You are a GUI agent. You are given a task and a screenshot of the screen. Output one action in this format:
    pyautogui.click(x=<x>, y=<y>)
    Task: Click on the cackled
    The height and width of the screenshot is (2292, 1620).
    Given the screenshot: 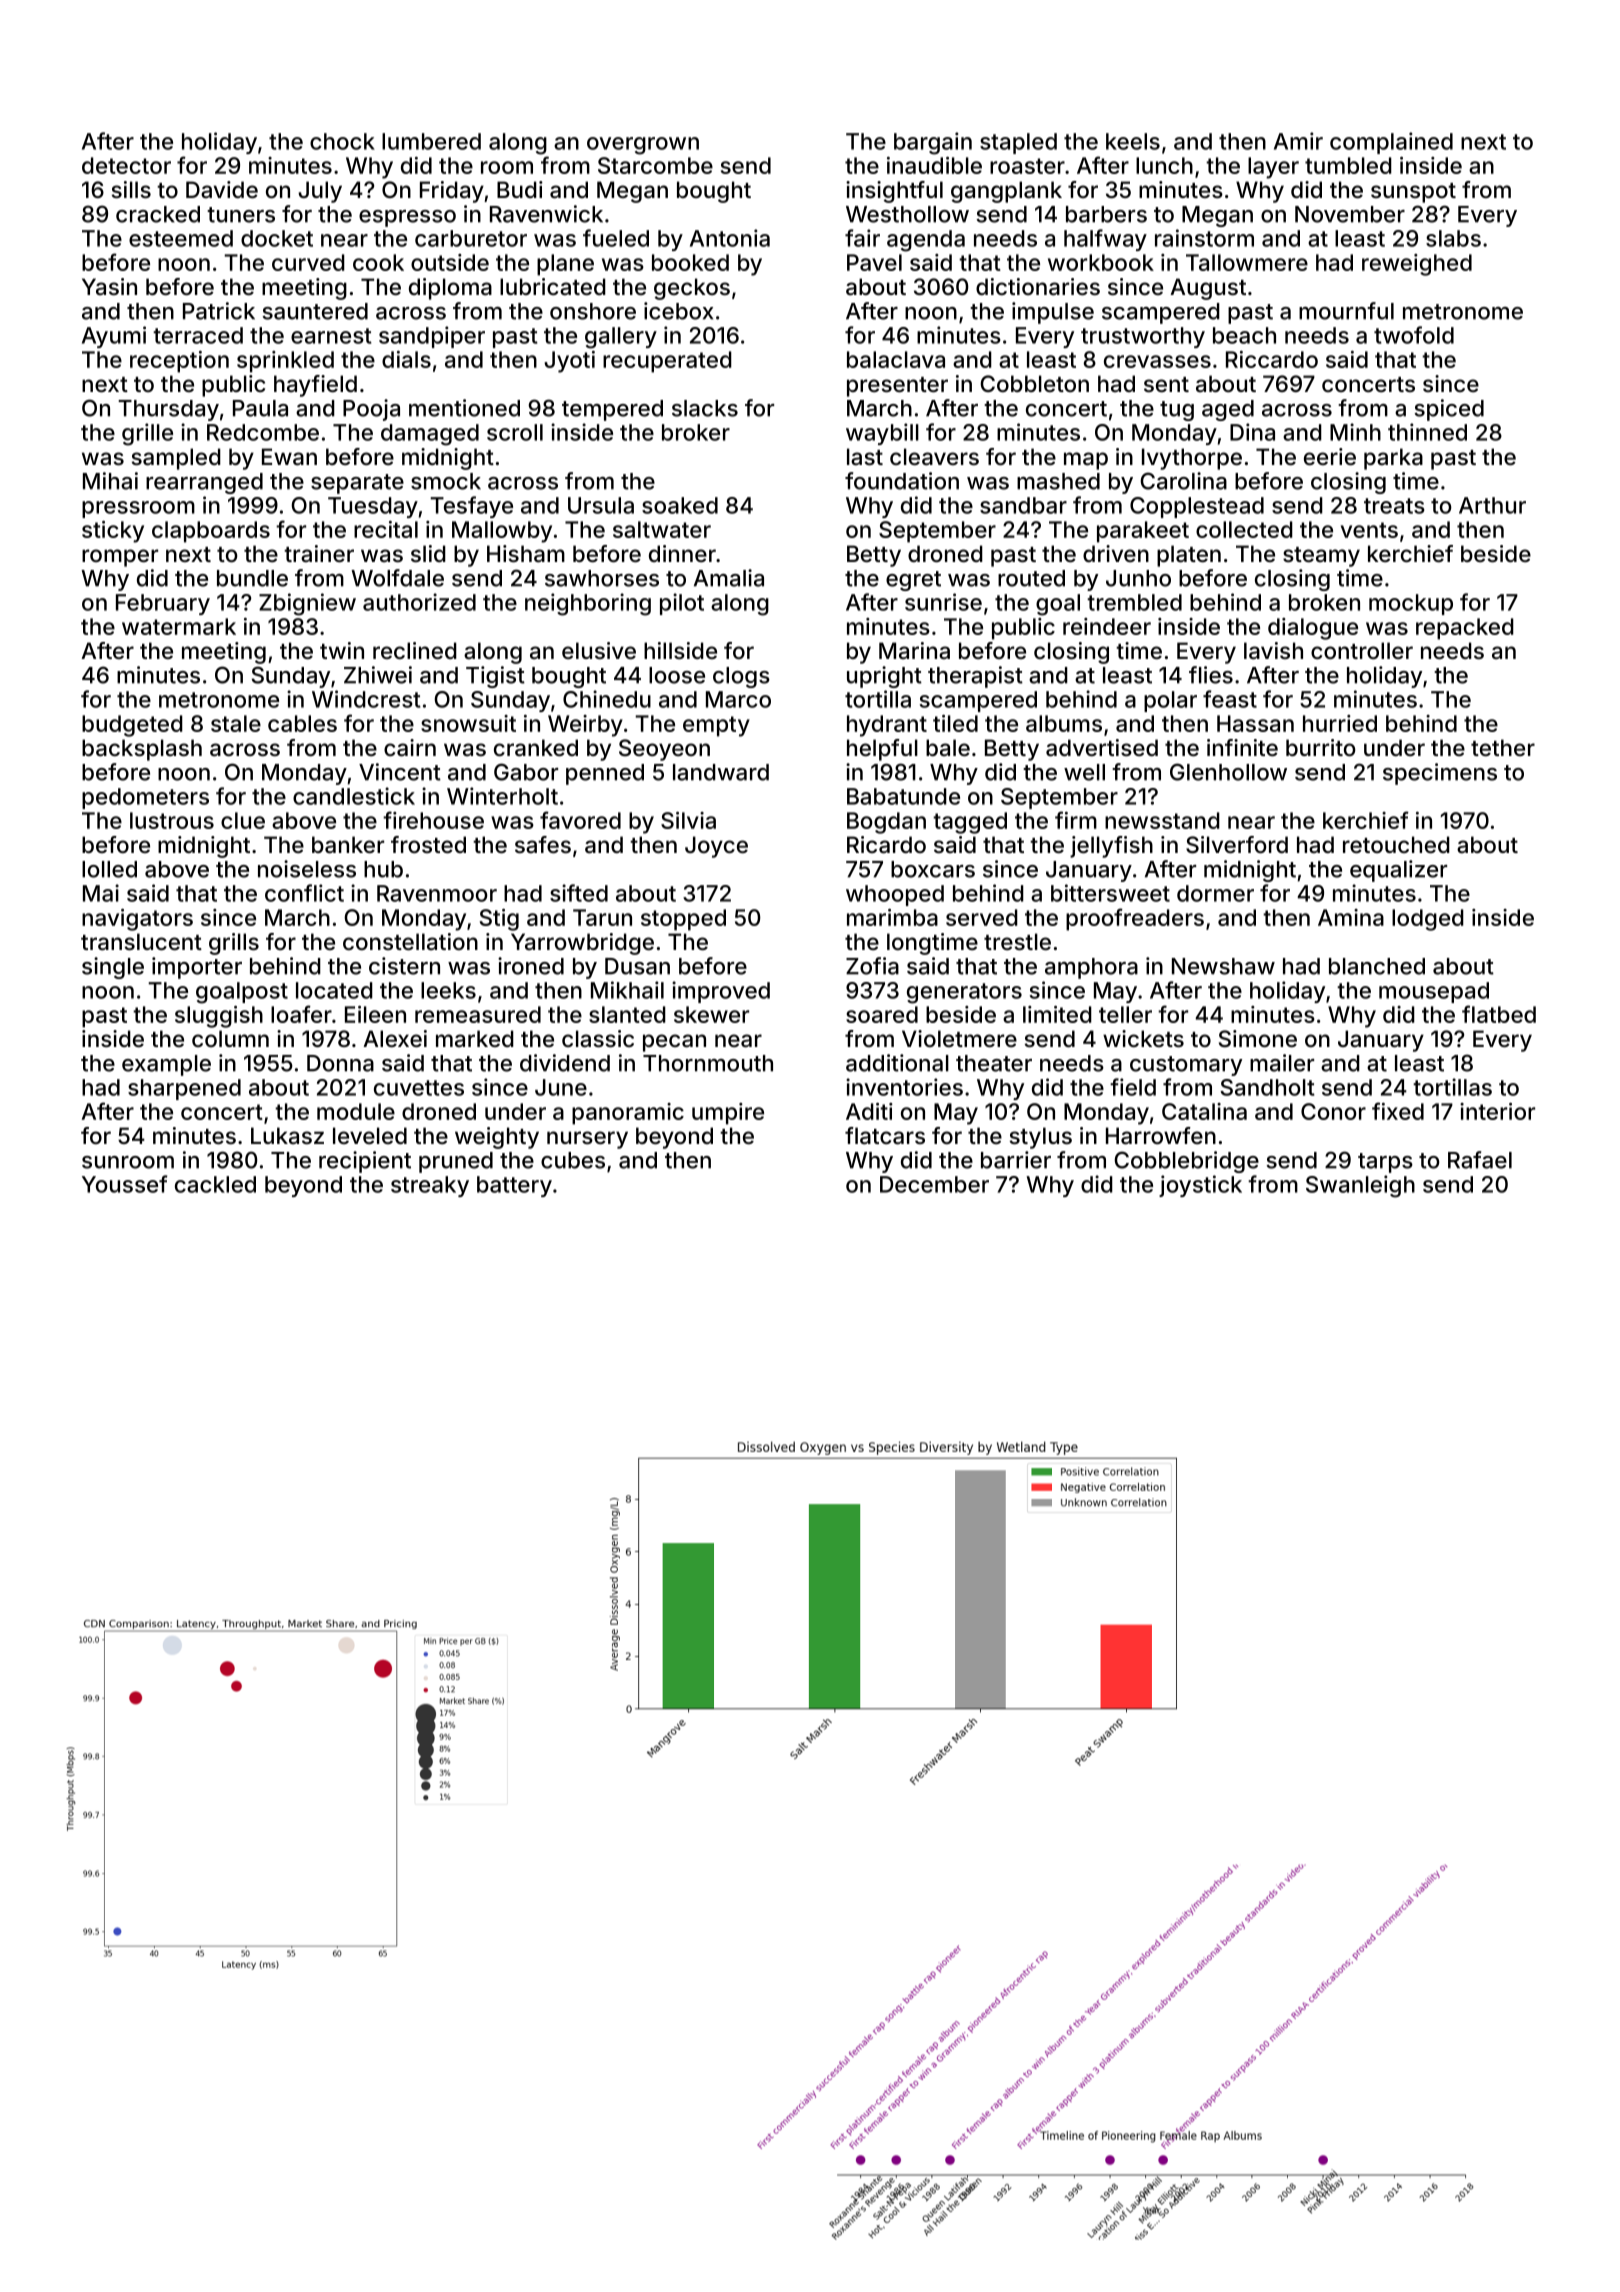 What is the action you would take?
    pyautogui.click(x=215, y=1184)
